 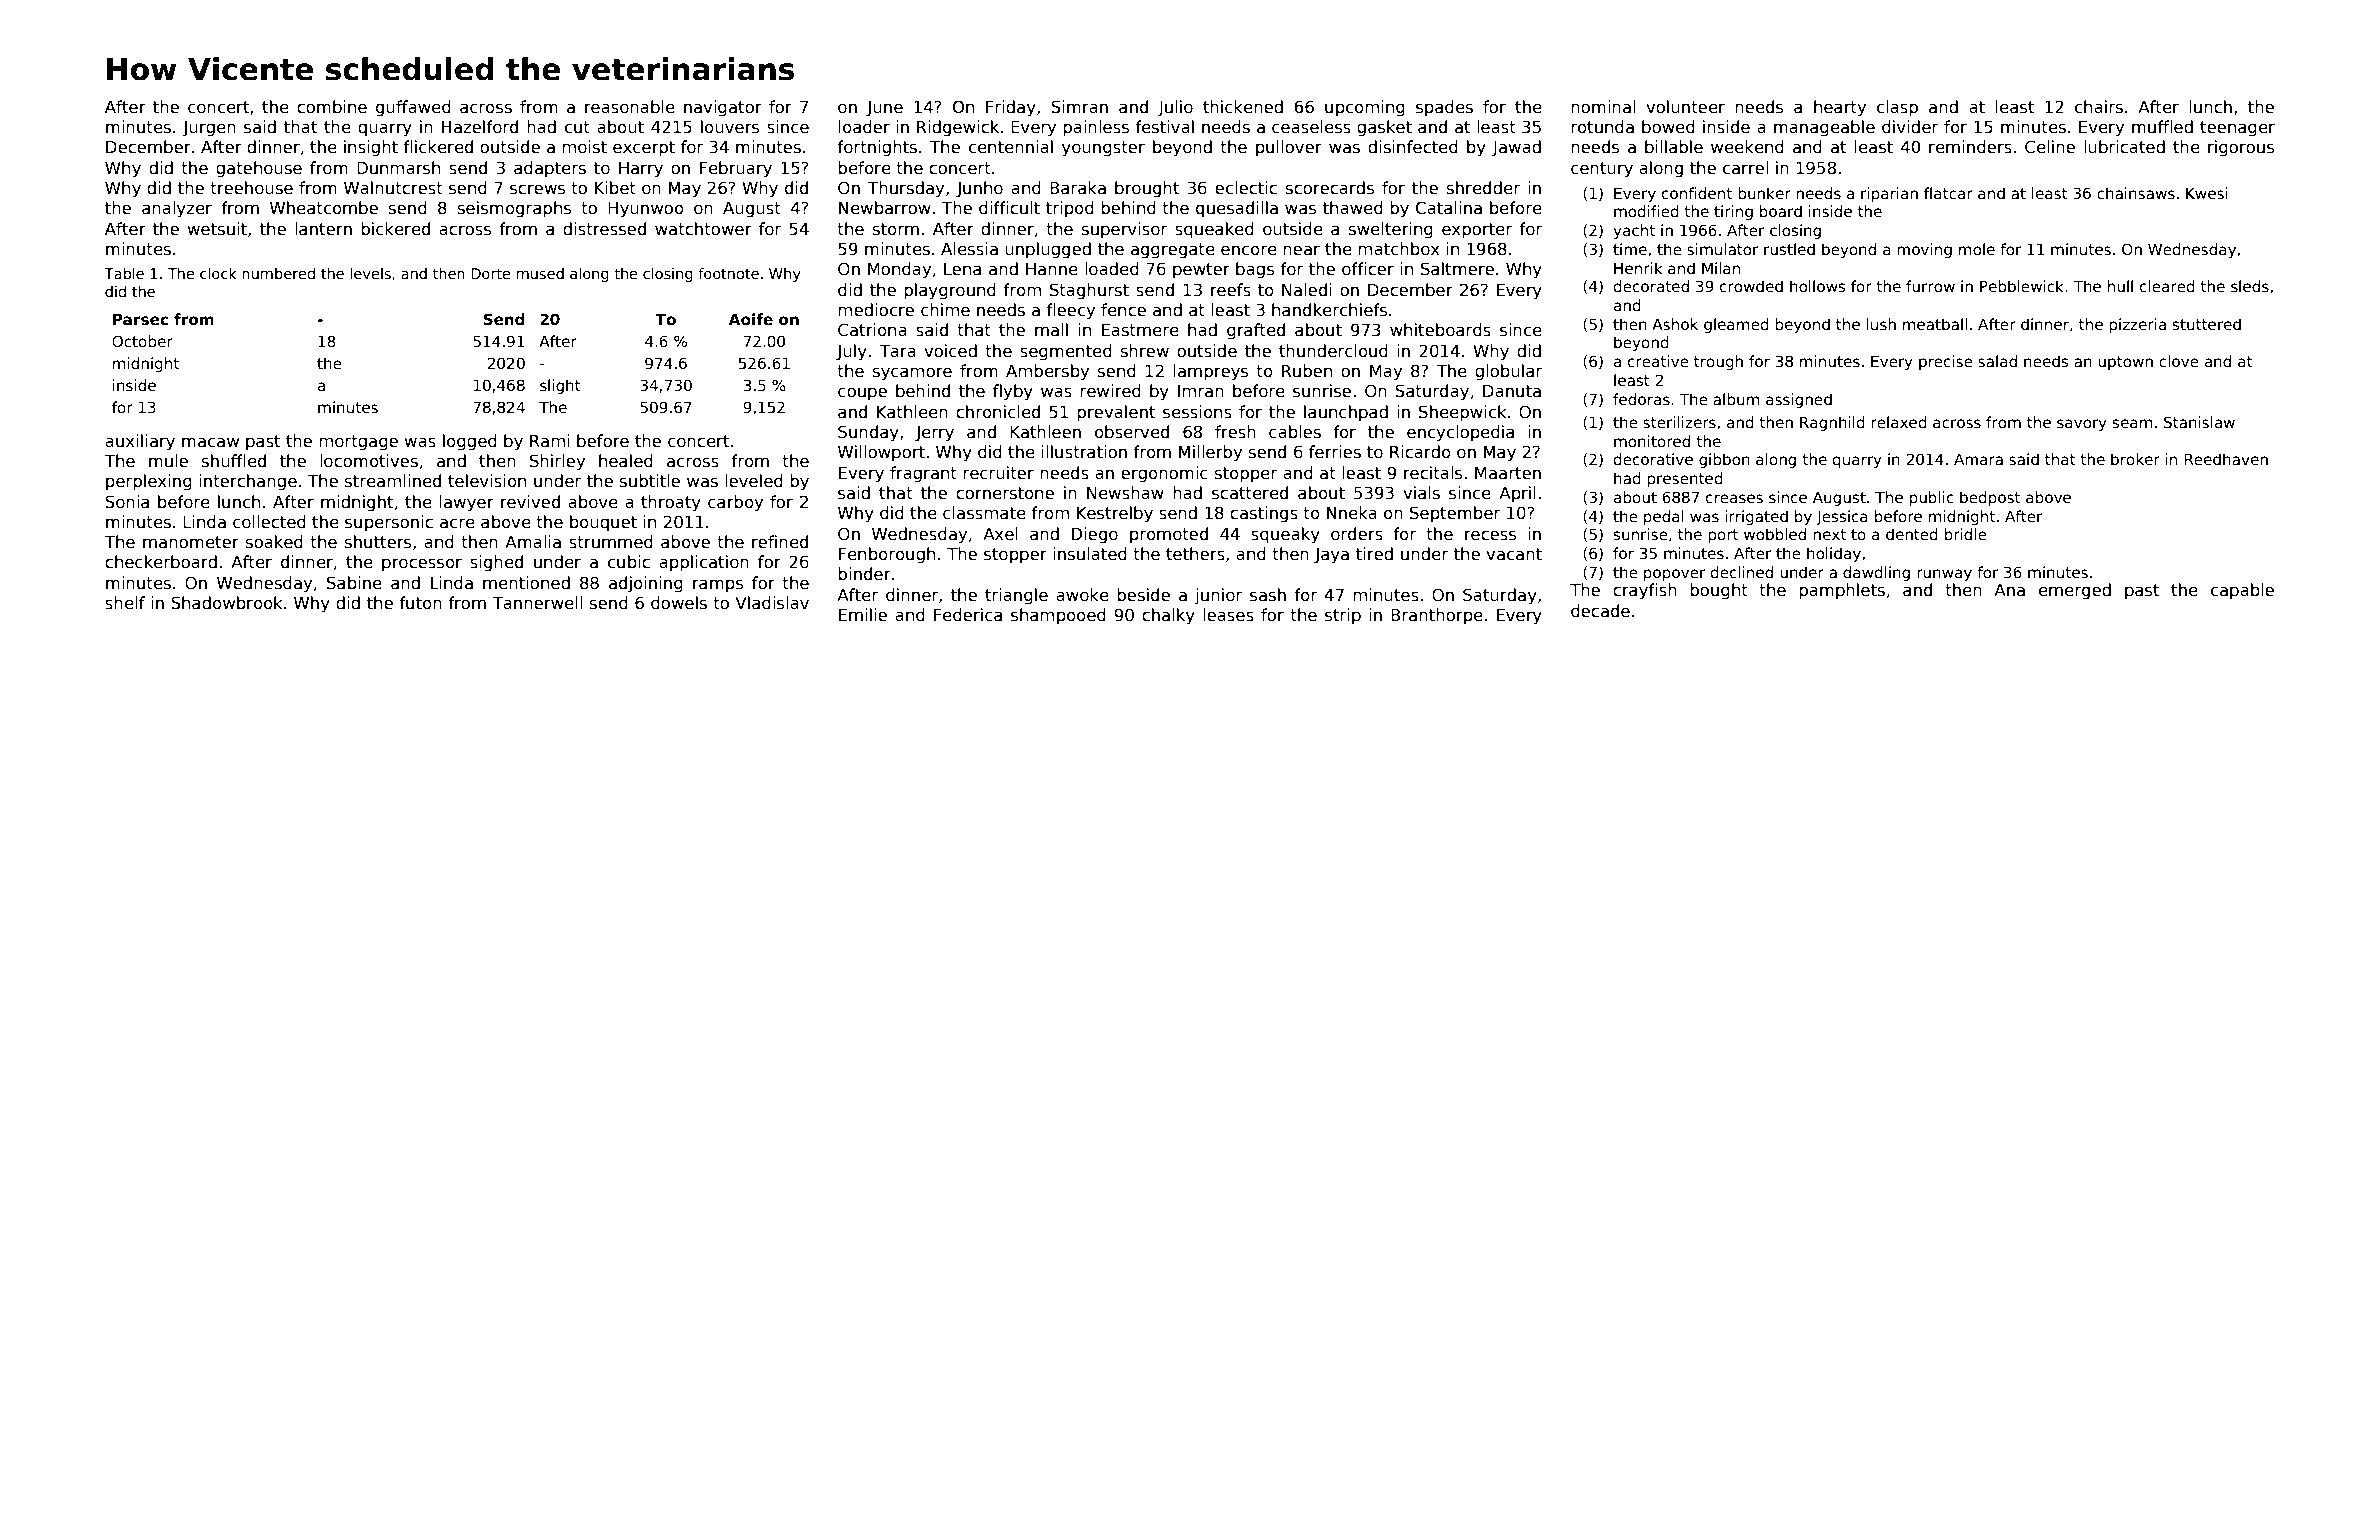 What do you see at coordinates (1307, 371) in the screenshot?
I see `Ruben` at bounding box center [1307, 371].
